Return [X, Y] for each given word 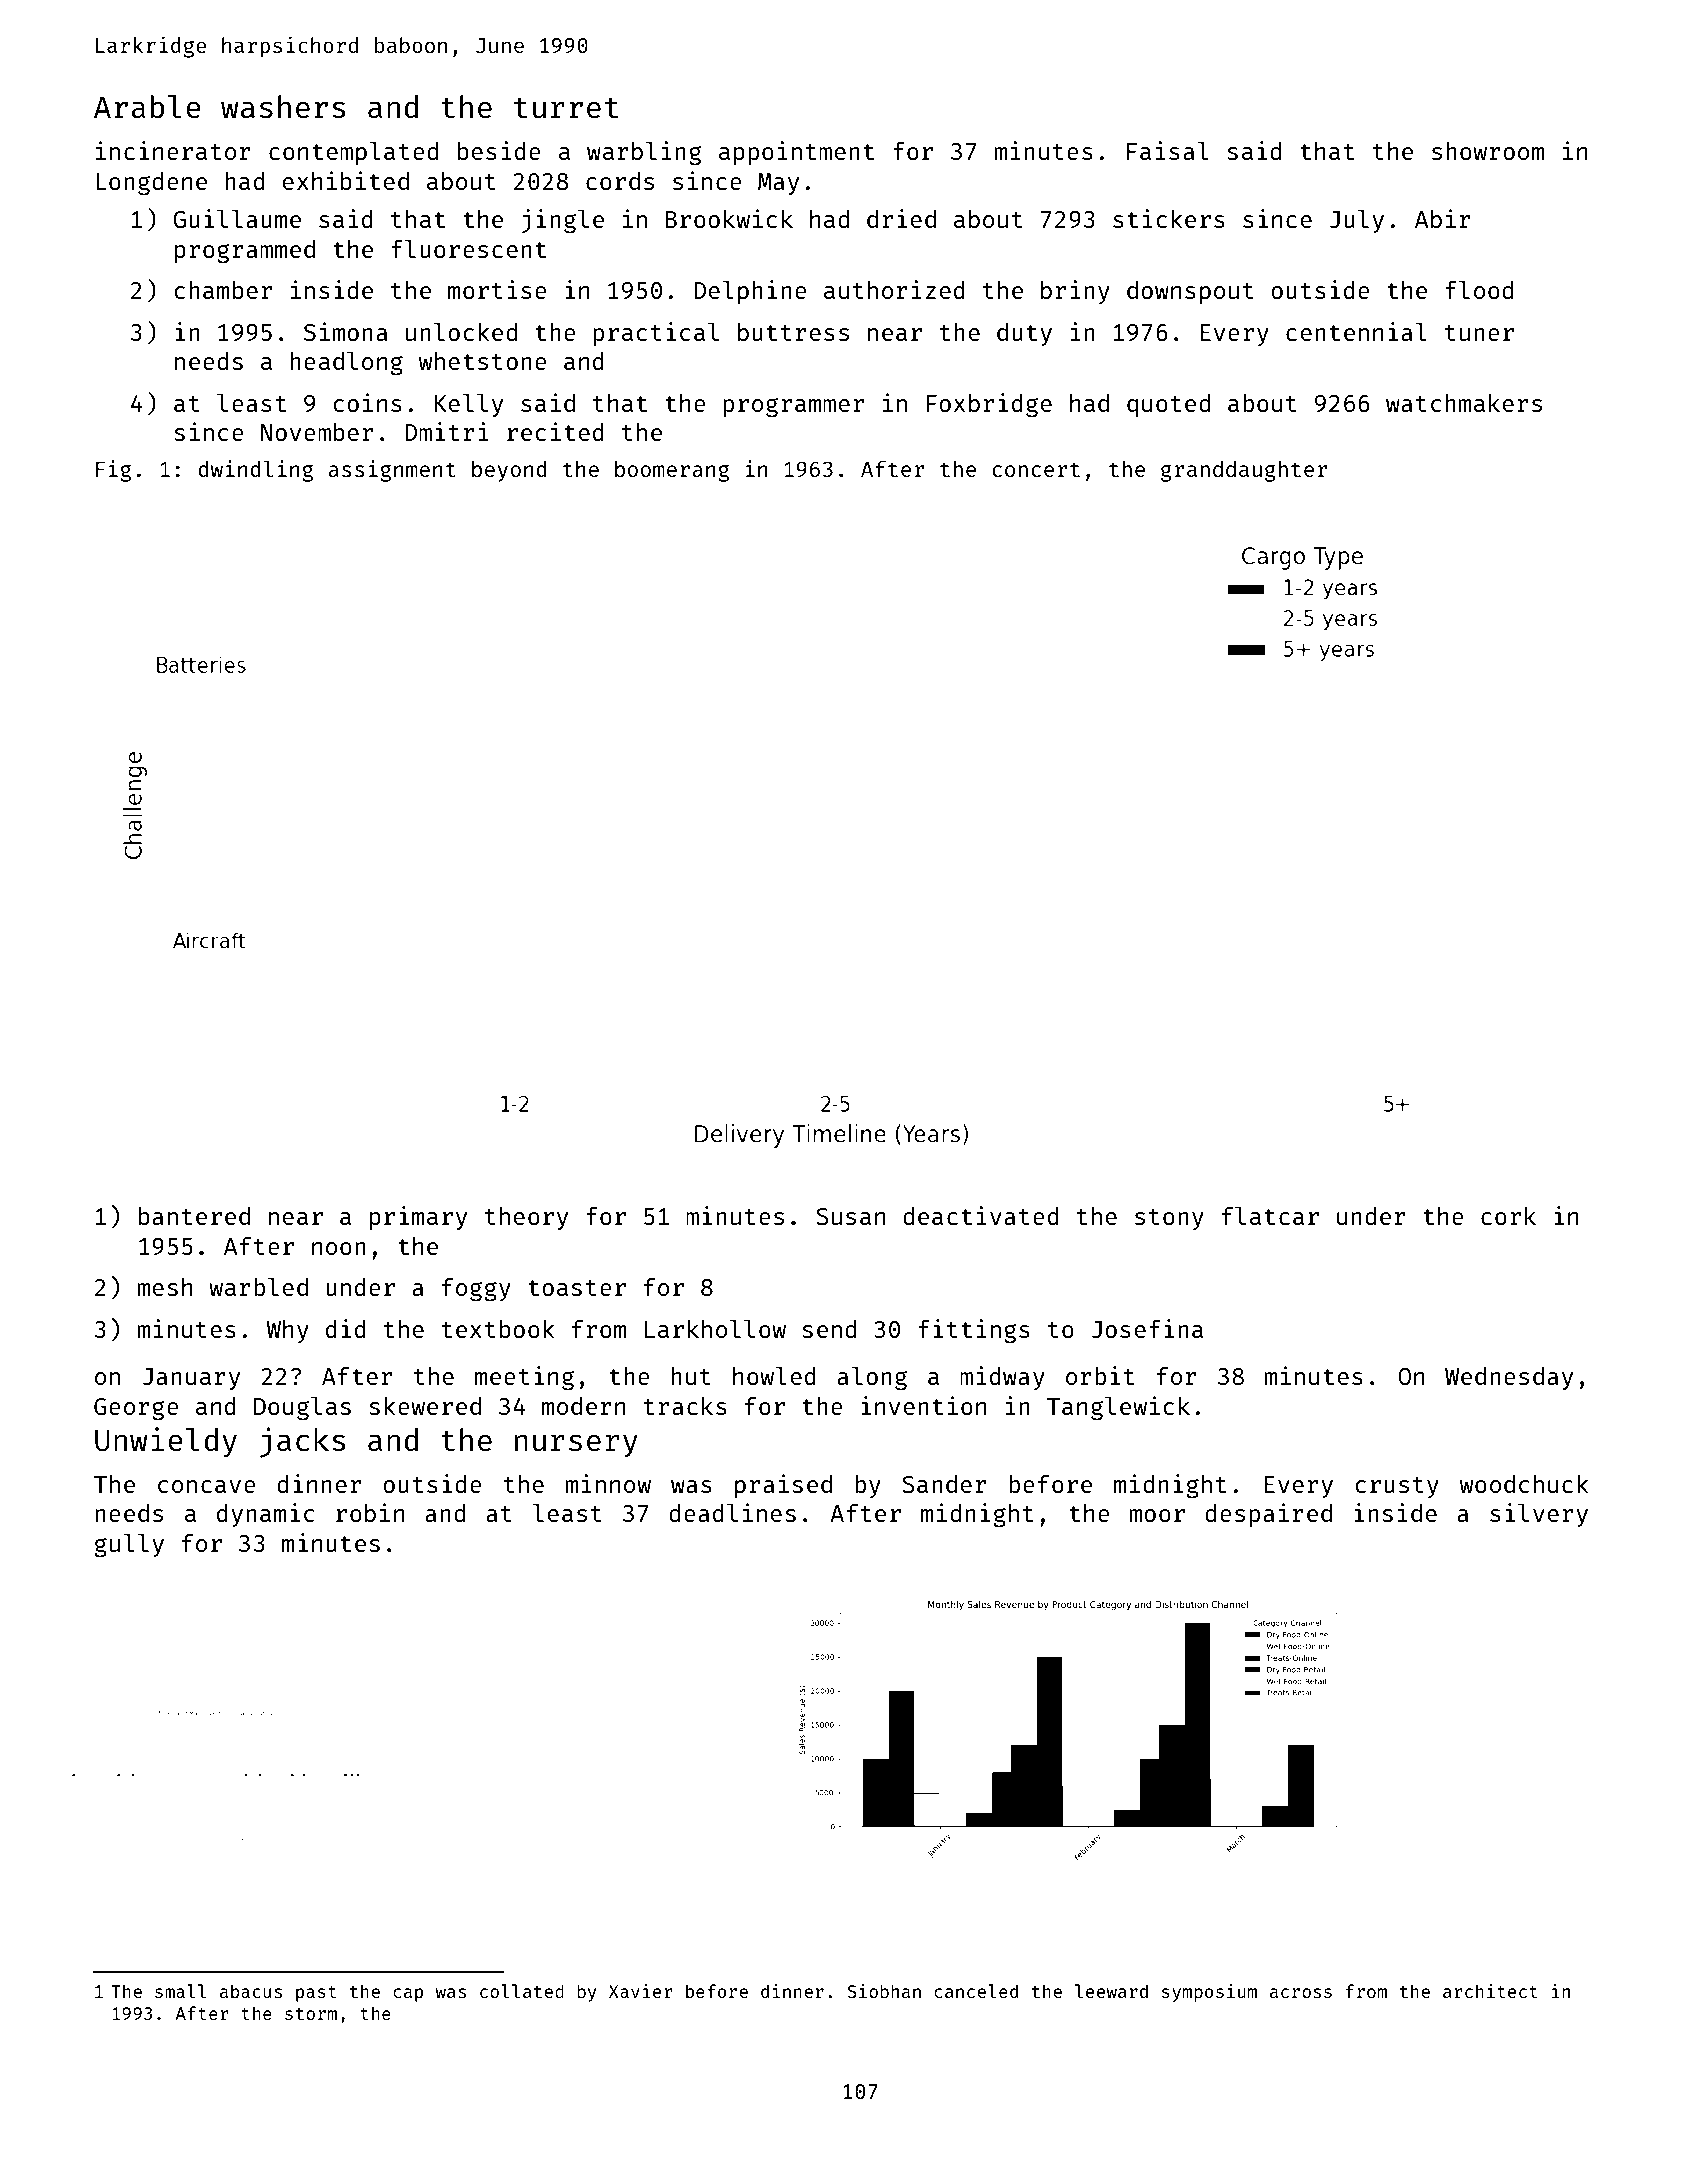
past [316, 1994]
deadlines [732, 1512]
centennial [1356, 331]
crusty [1397, 1487]
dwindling [255, 471]
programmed [245, 252]
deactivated [981, 1215]
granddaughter [1244, 471]
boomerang [672, 471]
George [136, 1409]
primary [418, 1218]
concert [1036, 470]
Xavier [641, 1991]
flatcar [1270, 1215]
